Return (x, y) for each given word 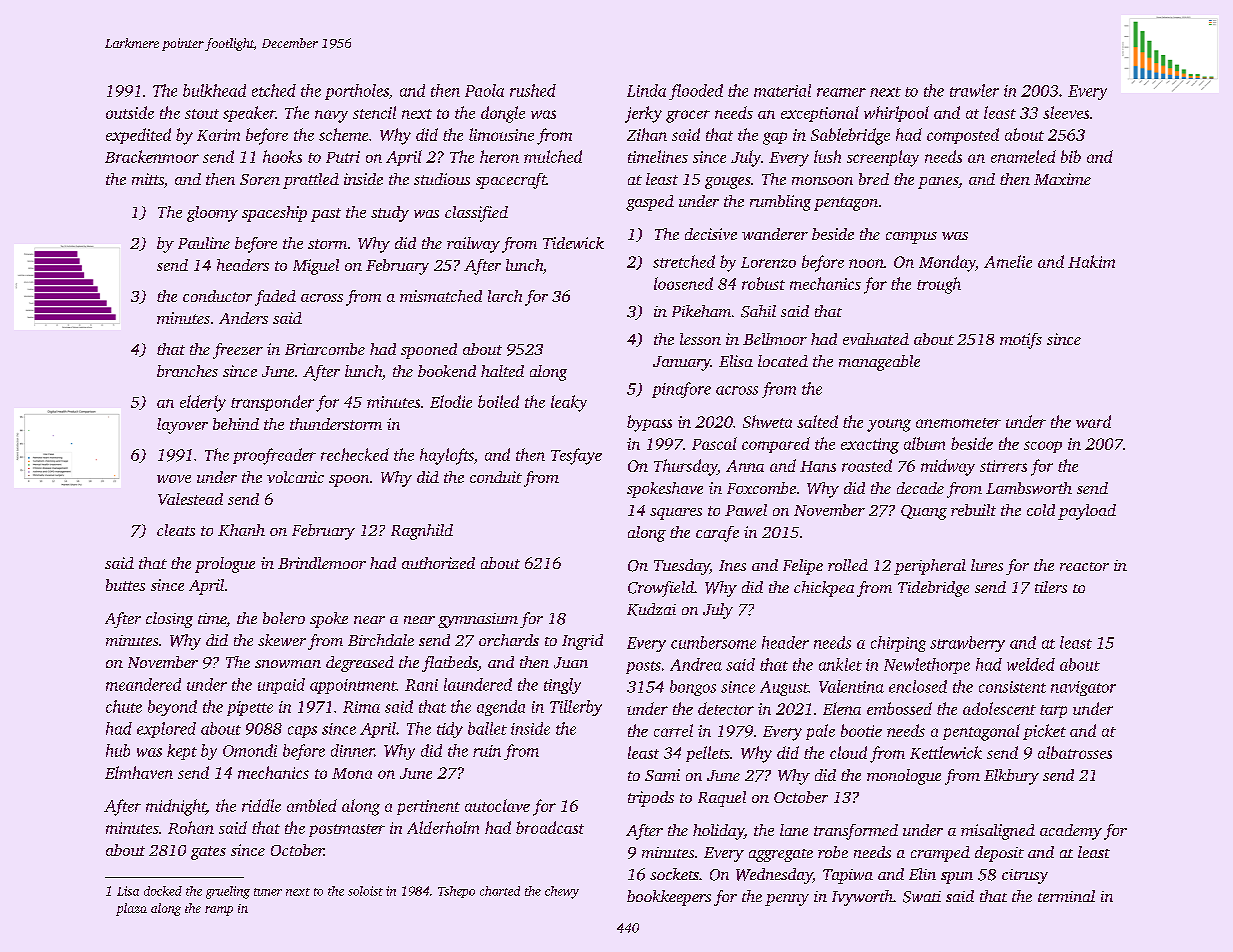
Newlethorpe (927, 666)
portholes (357, 92)
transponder (272, 403)
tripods (651, 799)
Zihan (647, 134)
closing (169, 620)
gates (208, 853)
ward (1093, 421)
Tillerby (576, 708)
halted (502, 371)
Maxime (1062, 179)
